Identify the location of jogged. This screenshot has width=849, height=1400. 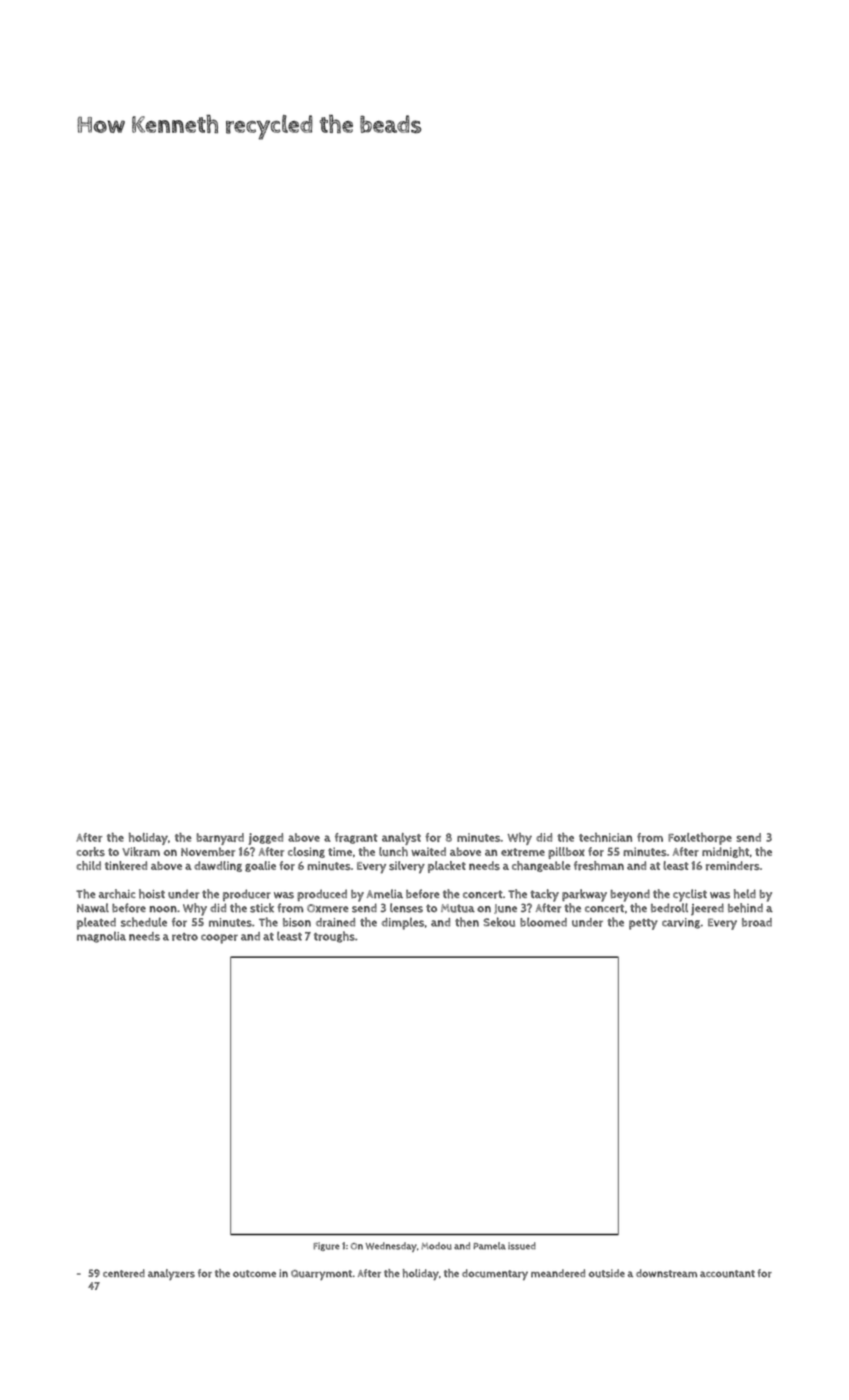
(265, 839).
